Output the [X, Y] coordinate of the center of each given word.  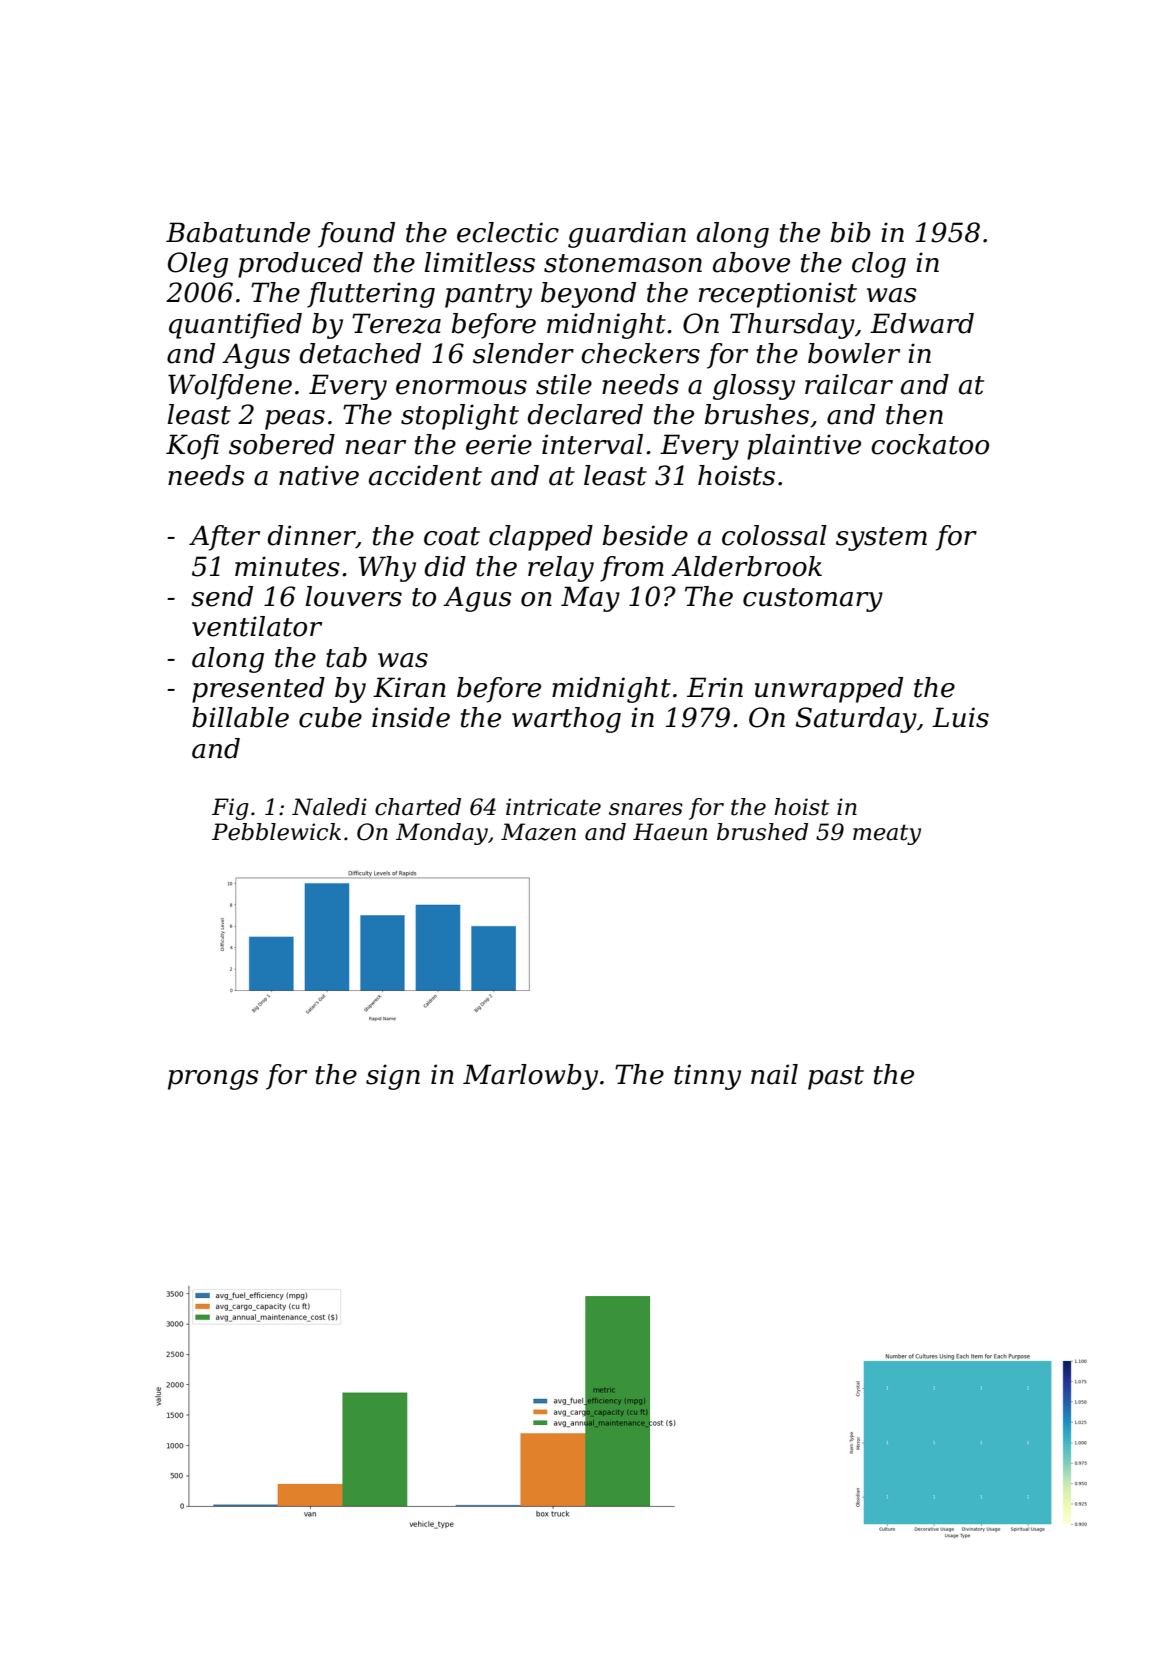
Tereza [396, 323]
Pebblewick [276, 832]
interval [592, 444]
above [751, 262]
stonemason [623, 263]
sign [393, 1077]
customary [813, 600]
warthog [566, 720]
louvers [354, 596]
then [914, 414]
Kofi [192, 447]
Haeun [670, 832]
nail [774, 1074]
